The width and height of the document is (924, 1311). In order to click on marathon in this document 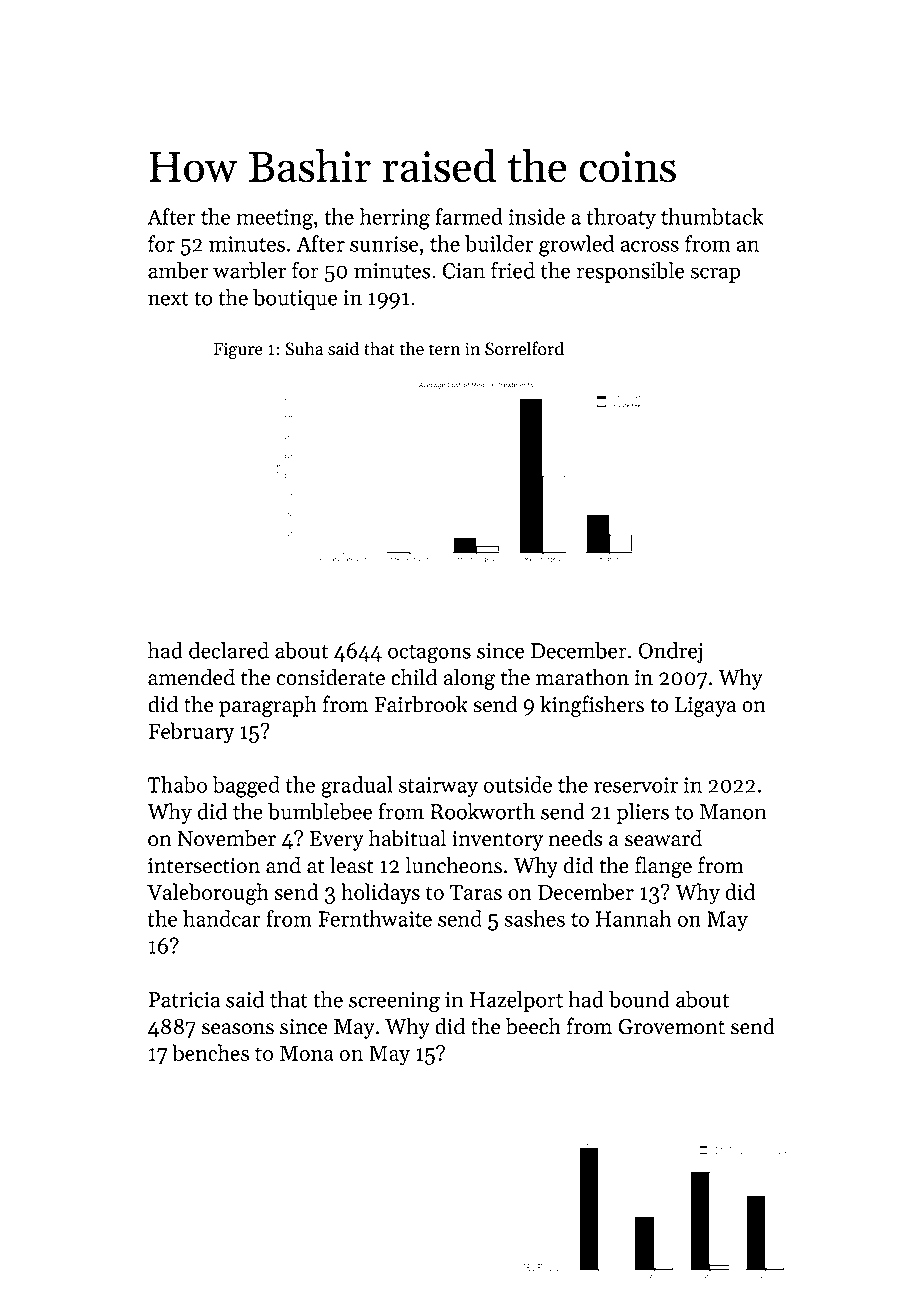, I will do `click(582, 677)`.
